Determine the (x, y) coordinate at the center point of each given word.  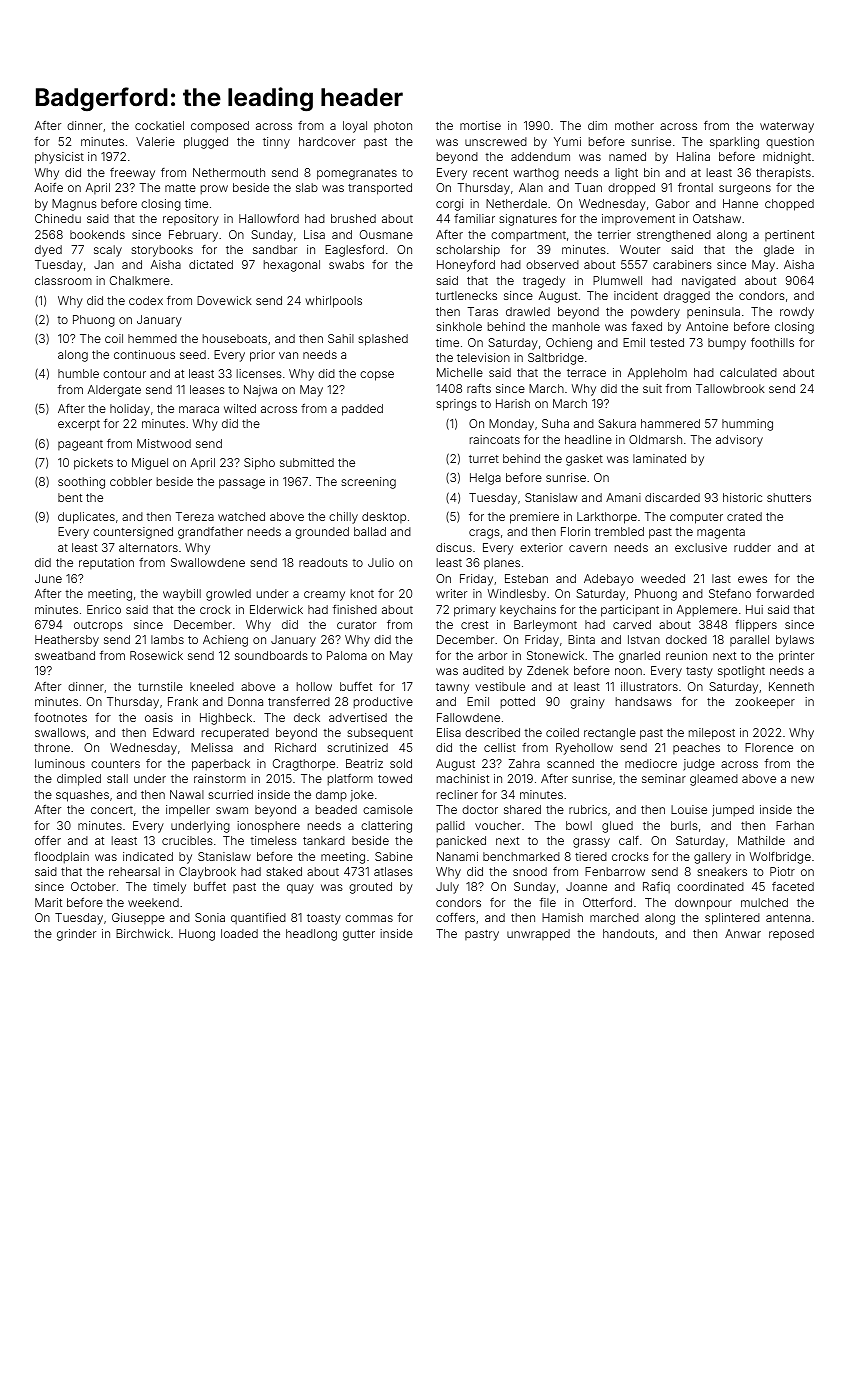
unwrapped (538, 935)
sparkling (734, 143)
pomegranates (357, 174)
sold (401, 763)
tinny (276, 143)
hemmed (152, 338)
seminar (664, 778)
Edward (173, 732)
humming (747, 425)
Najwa (260, 391)
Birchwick (143, 933)
